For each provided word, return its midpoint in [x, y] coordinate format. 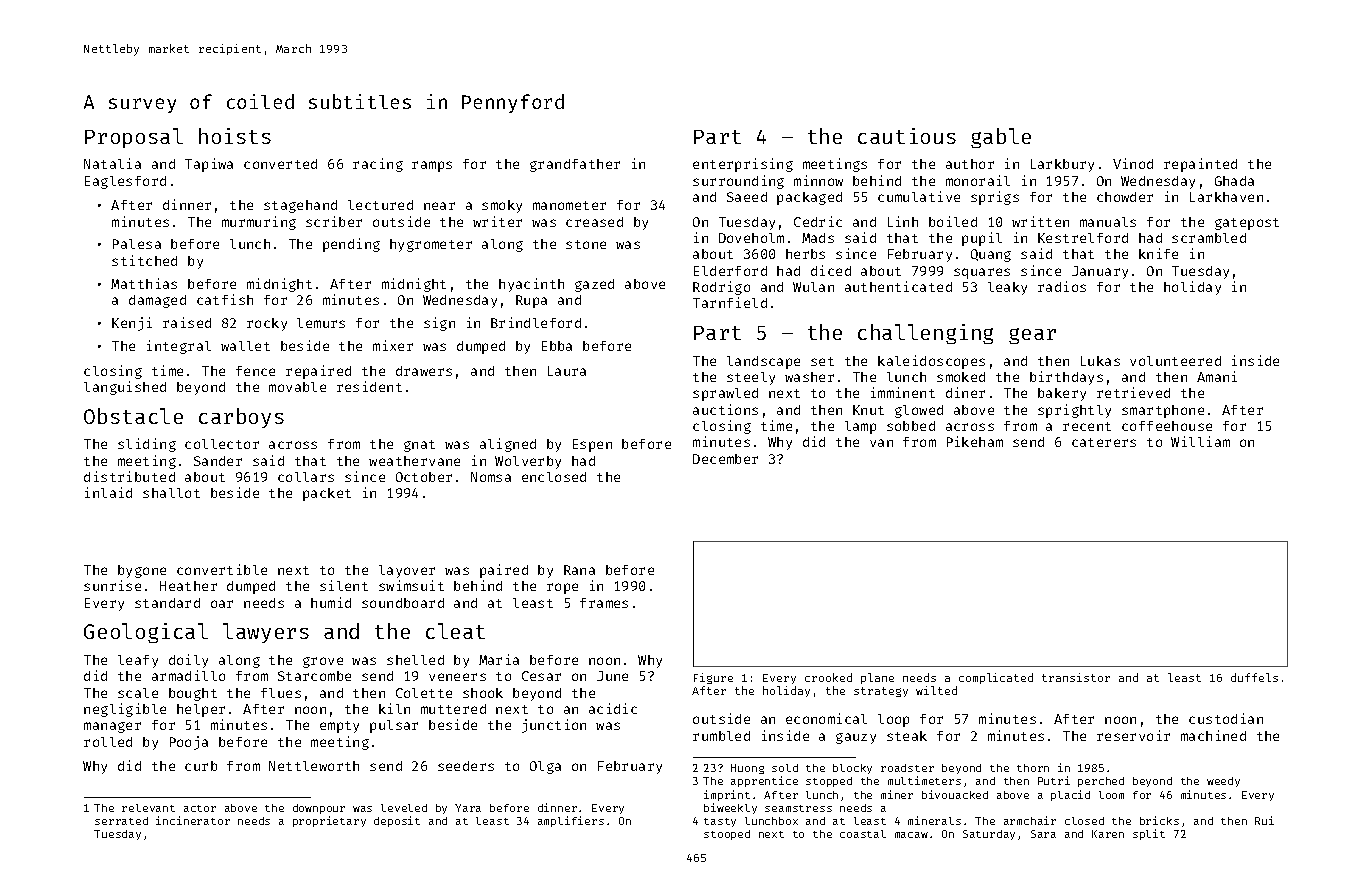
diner [965, 392]
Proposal [134, 138]
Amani [1217, 376]
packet [327, 494]
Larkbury [1062, 165]
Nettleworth [314, 766]
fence [255, 371]
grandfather [575, 165]
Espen [592, 445]
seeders [466, 766]
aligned [508, 445]
